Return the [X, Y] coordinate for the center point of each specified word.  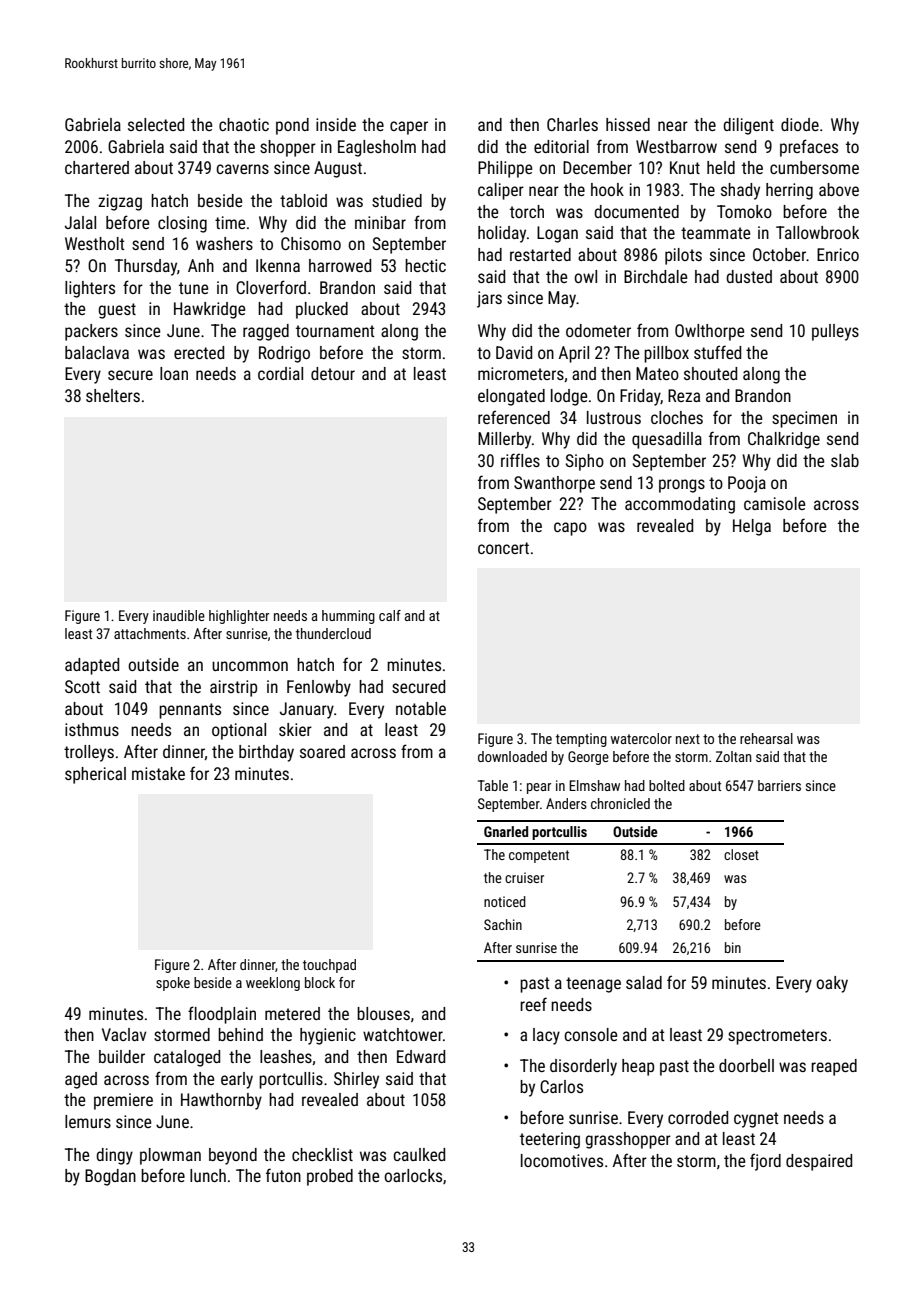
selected [156, 124]
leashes [286, 1056]
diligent [748, 126]
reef [533, 1004]
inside [336, 124]
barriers [779, 785]
